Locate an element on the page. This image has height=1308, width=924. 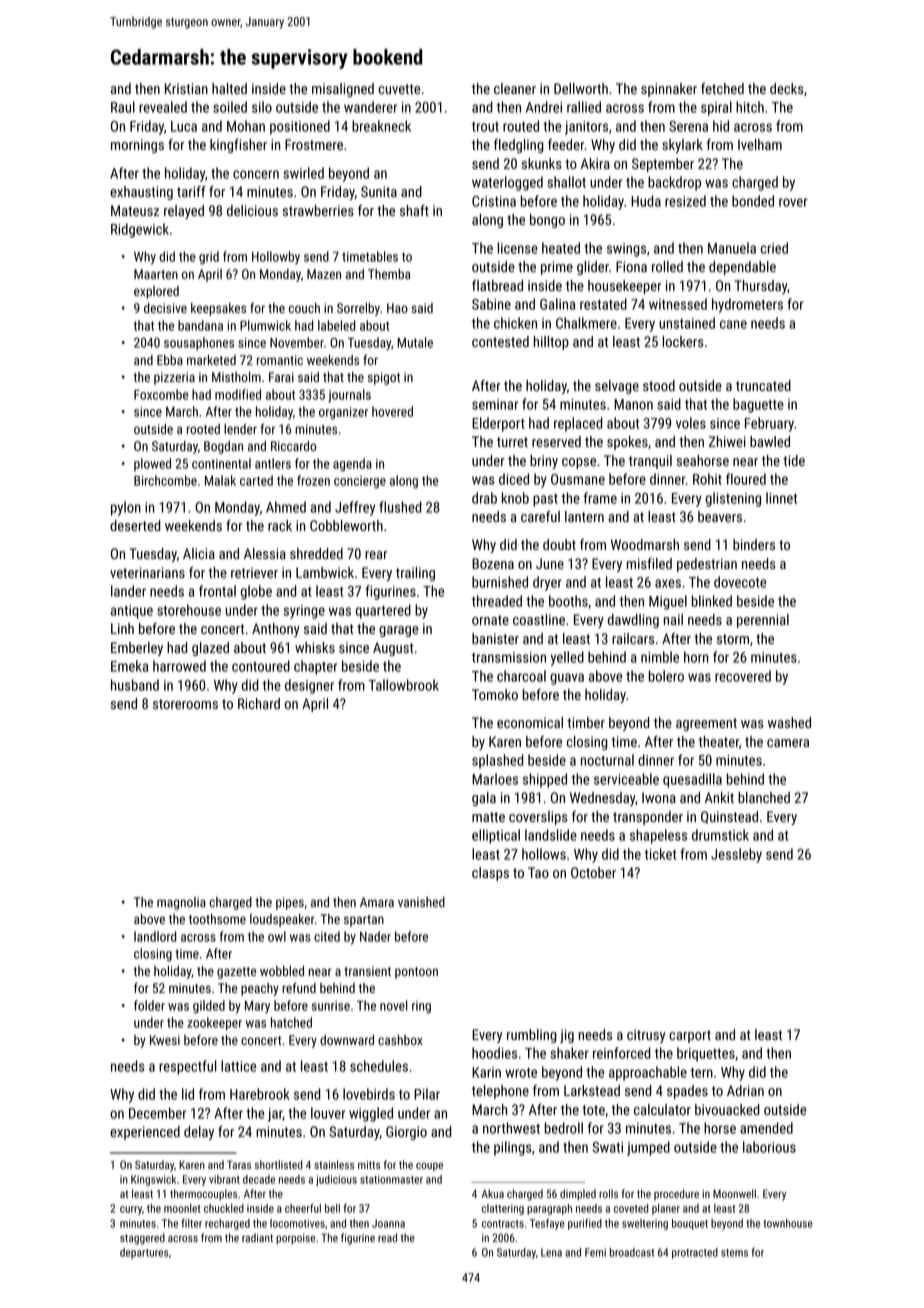
continental is located at coordinates (221, 463).
